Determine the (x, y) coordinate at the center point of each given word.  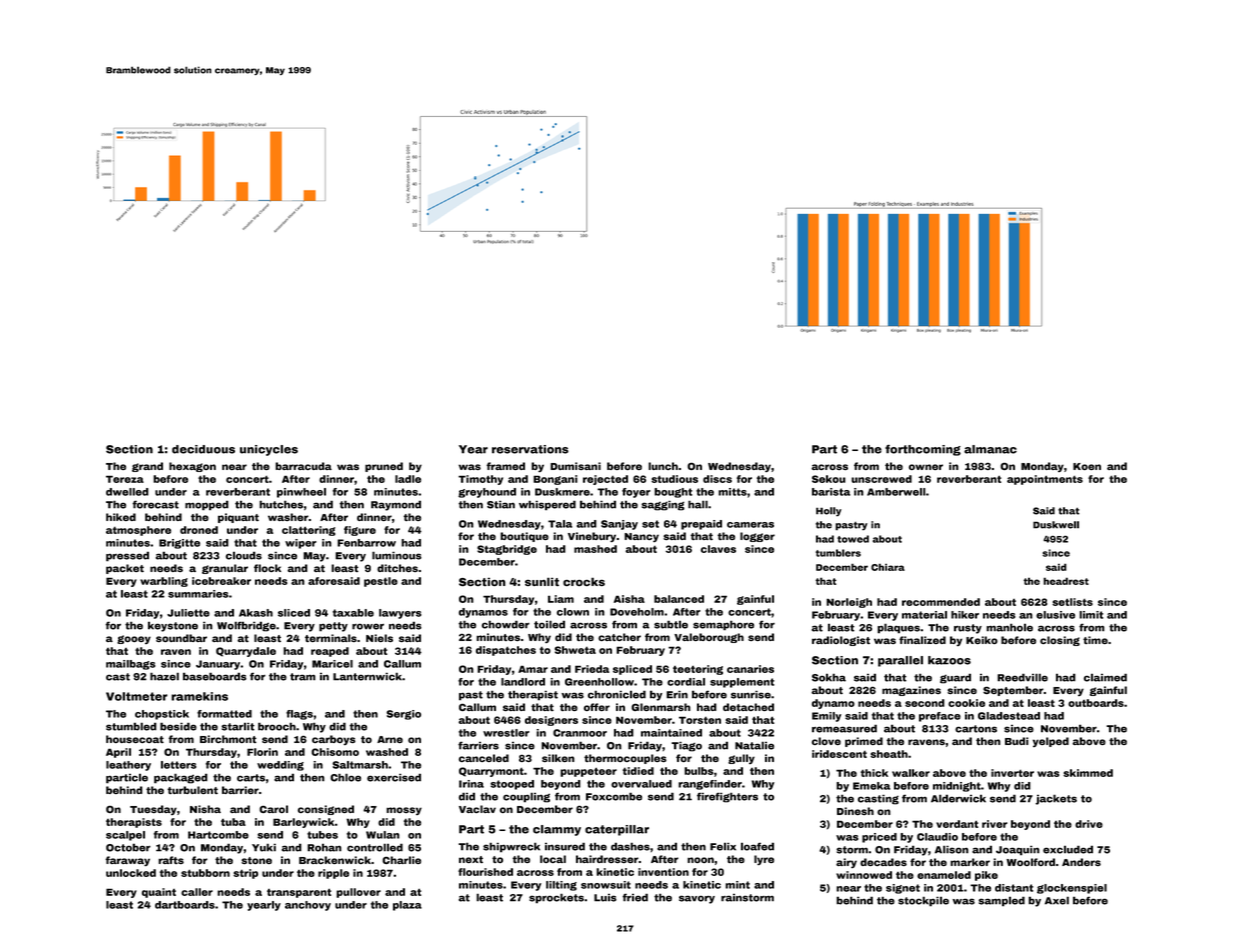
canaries (750, 669)
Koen (1087, 466)
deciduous (203, 449)
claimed (1105, 677)
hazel (164, 676)
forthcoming (923, 450)
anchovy (308, 906)
